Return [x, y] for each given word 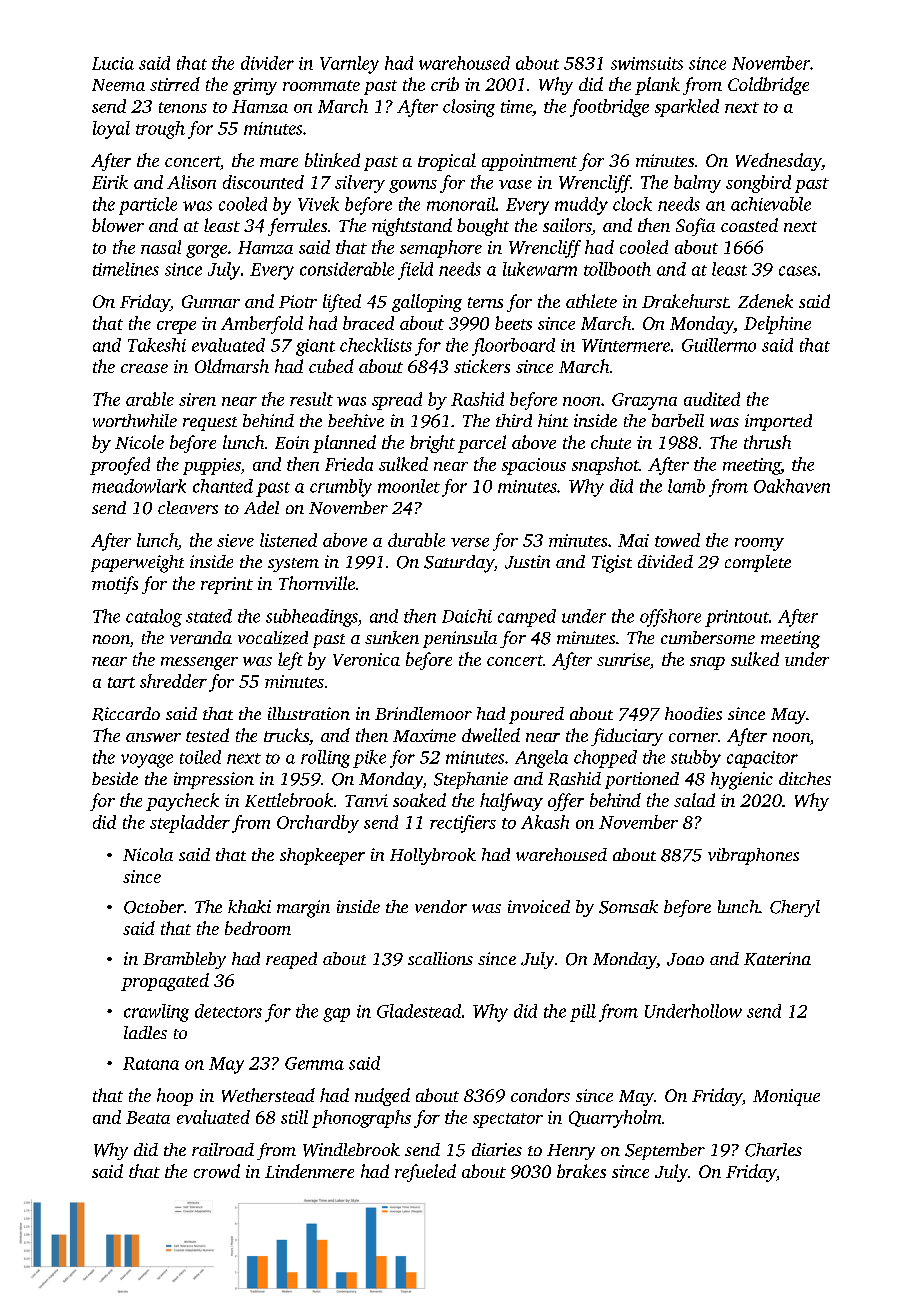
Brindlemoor [423, 713]
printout [737, 618]
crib [445, 84]
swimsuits [647, 63]
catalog [154, 618]
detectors [228, 1011]
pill [583, 1013]
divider [267, 63]
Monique [786, 1097]
